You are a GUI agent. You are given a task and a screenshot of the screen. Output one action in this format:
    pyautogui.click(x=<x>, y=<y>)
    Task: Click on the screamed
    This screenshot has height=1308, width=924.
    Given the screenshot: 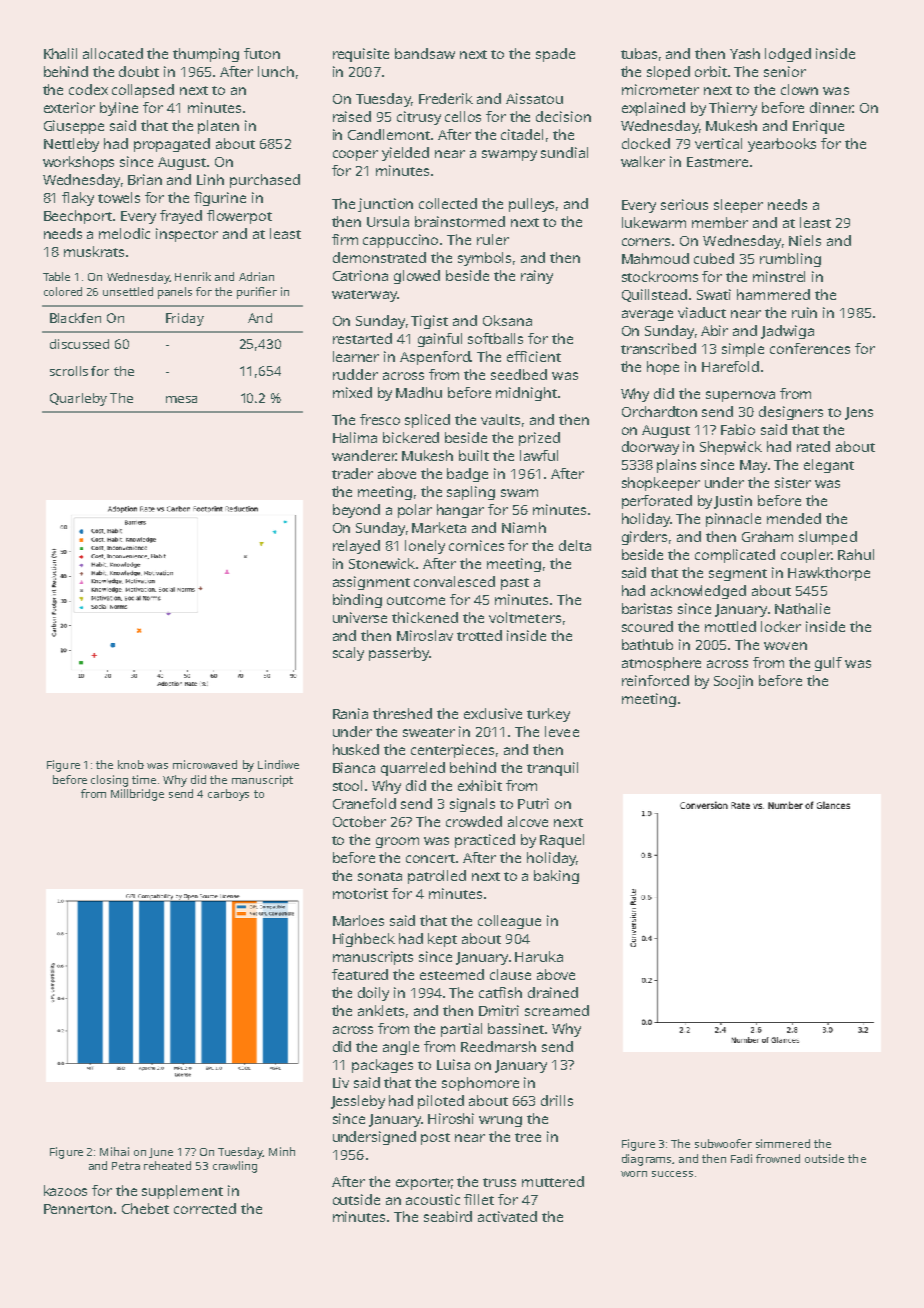 What is the action you would take?
    pyautogui.click(x=557, y=1010)
